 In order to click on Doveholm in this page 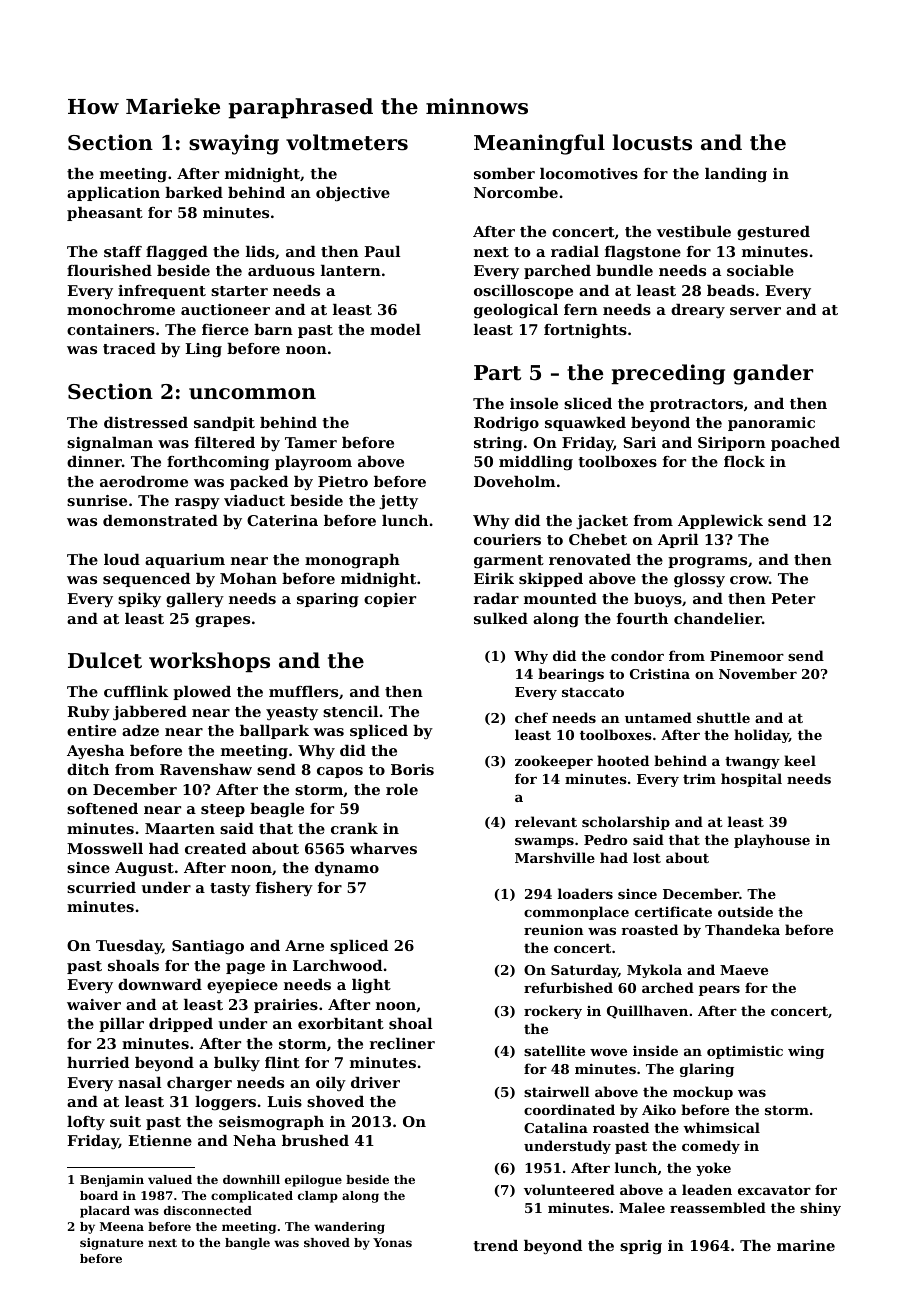, I will do `click(515, 481)`.
